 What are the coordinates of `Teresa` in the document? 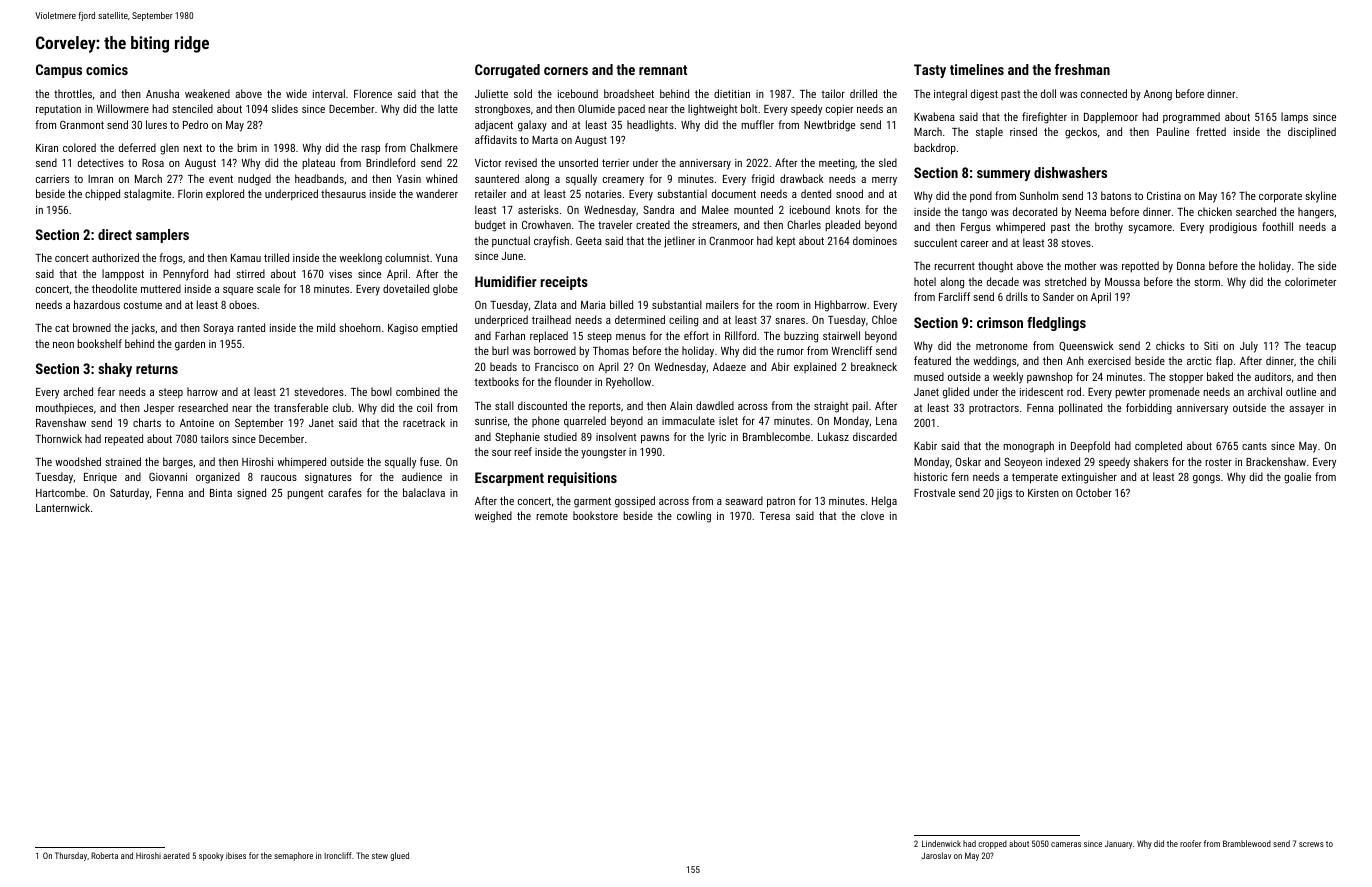 It's located at (775, 515).
